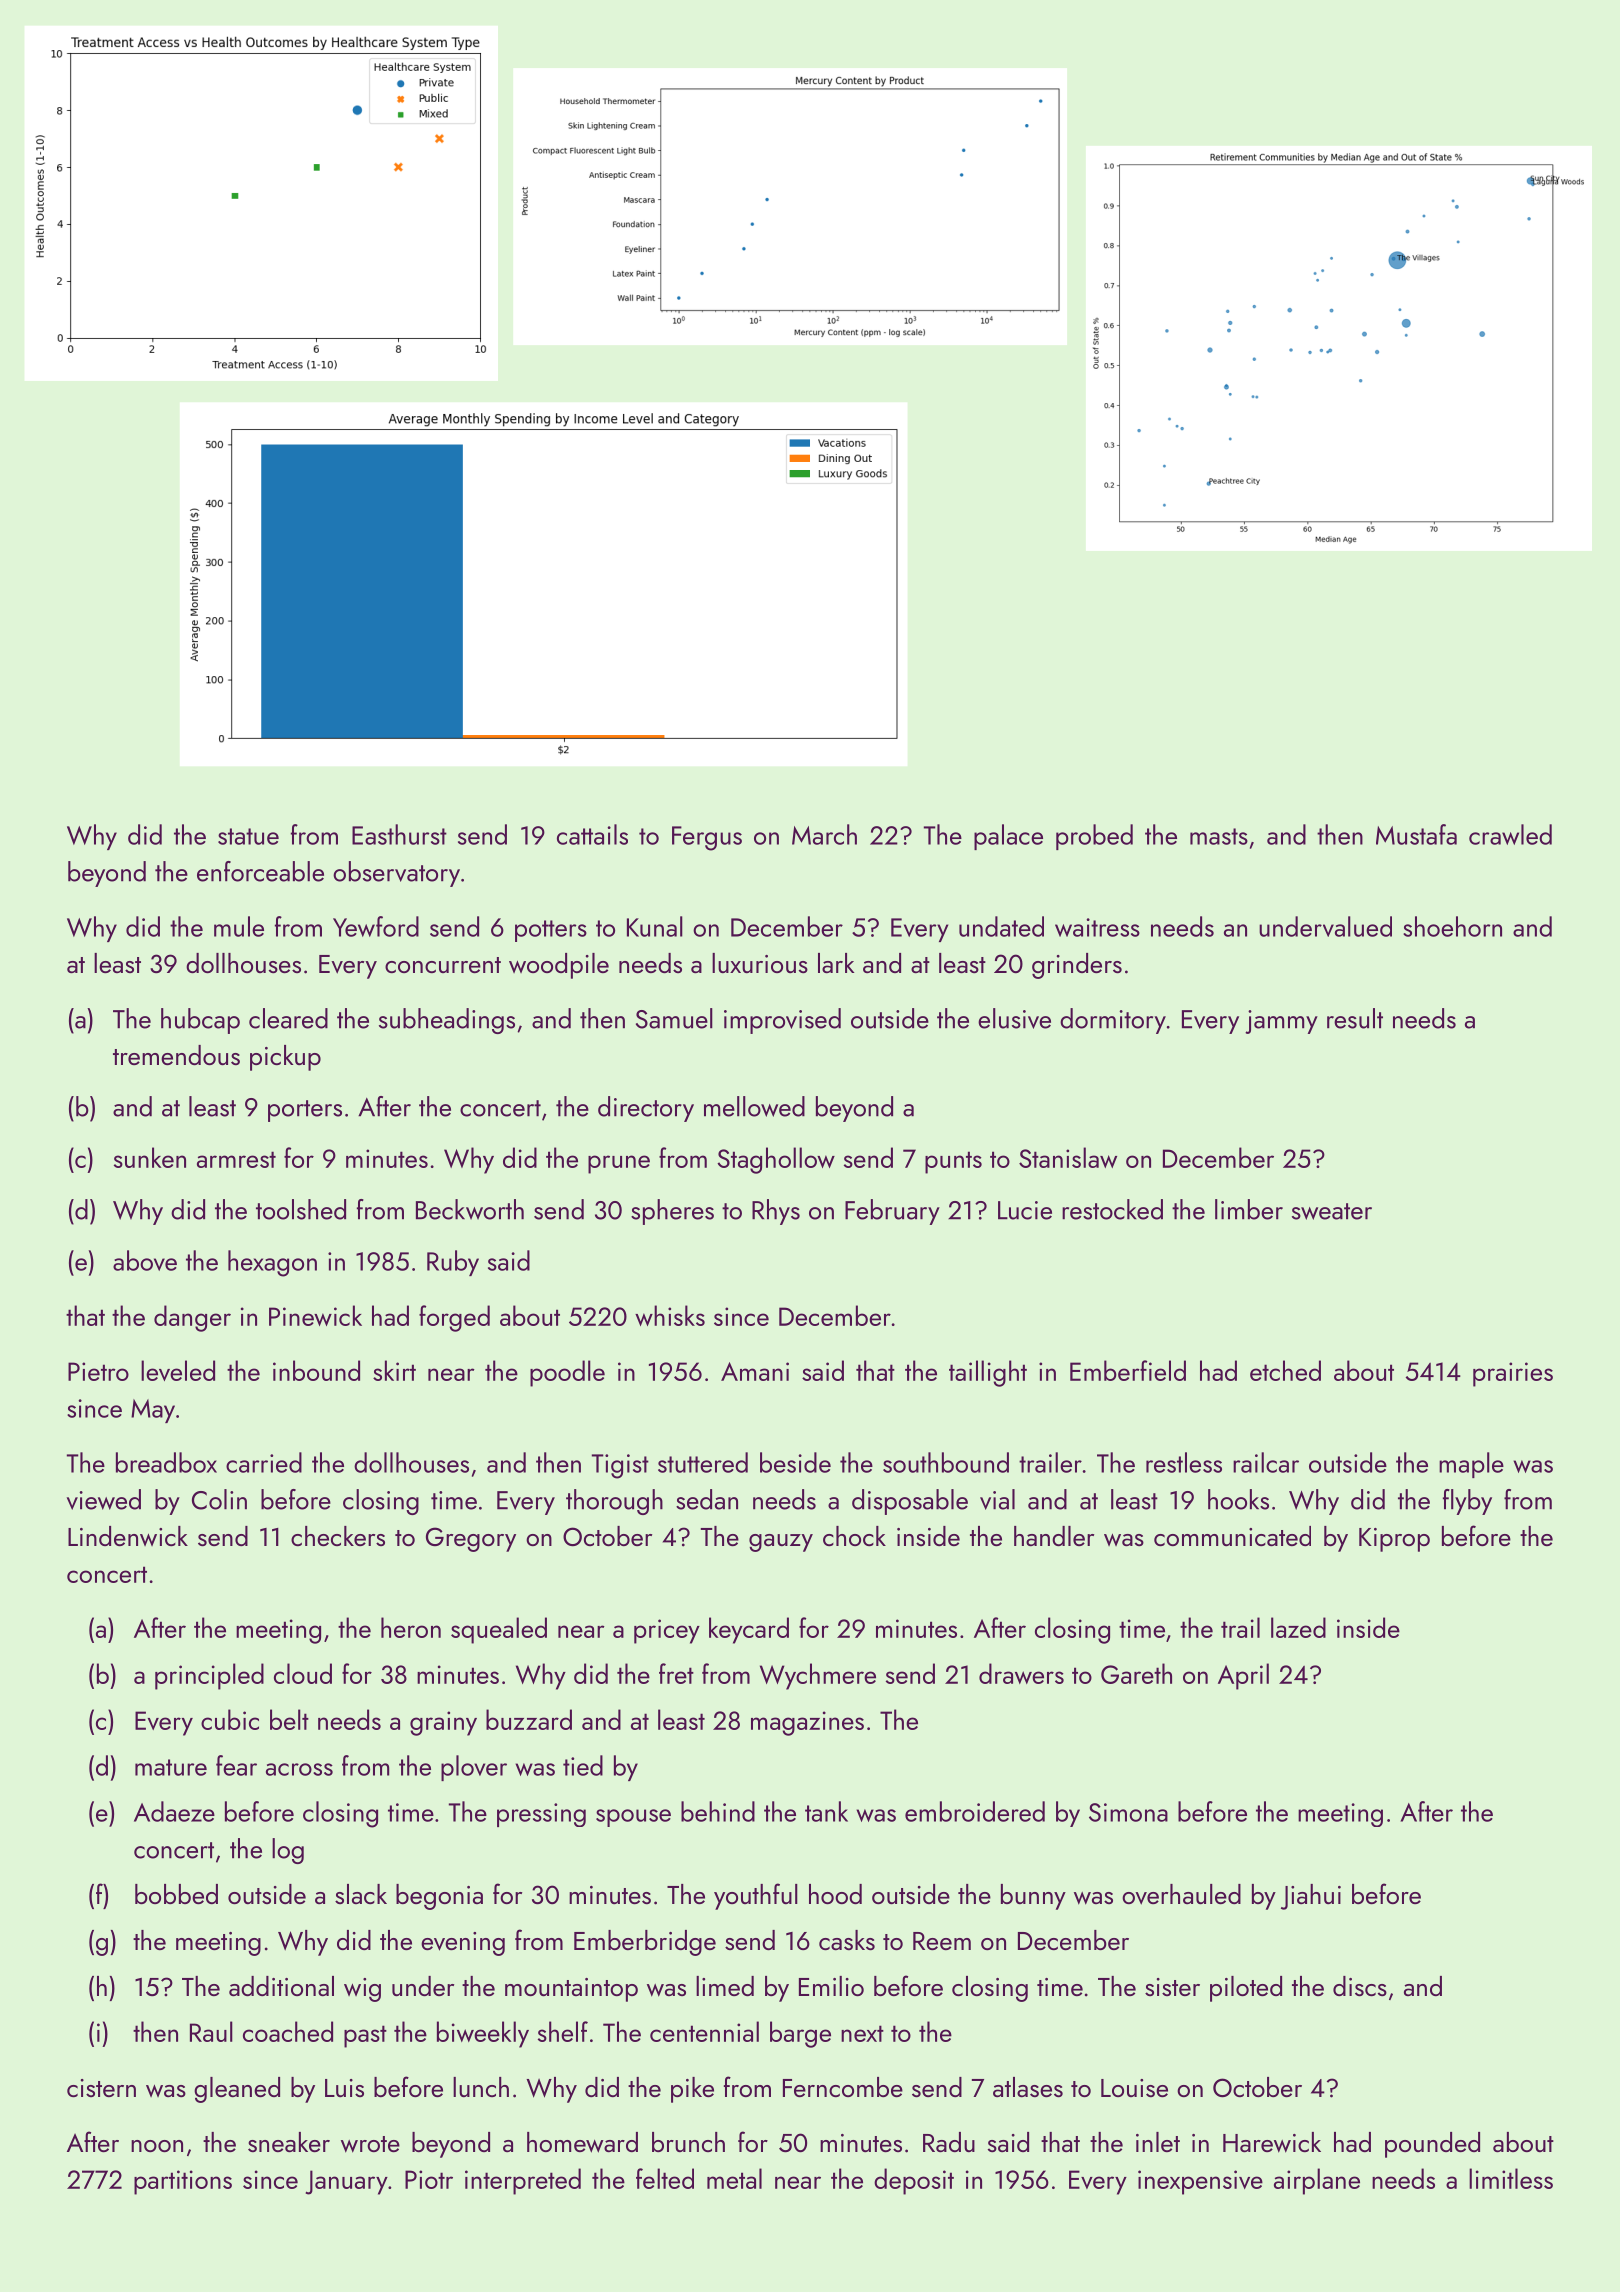  What do you see at coordinates (1452, 926) in the screenshot?
I see `shoehorn` at bounding box center [1452, 926].
